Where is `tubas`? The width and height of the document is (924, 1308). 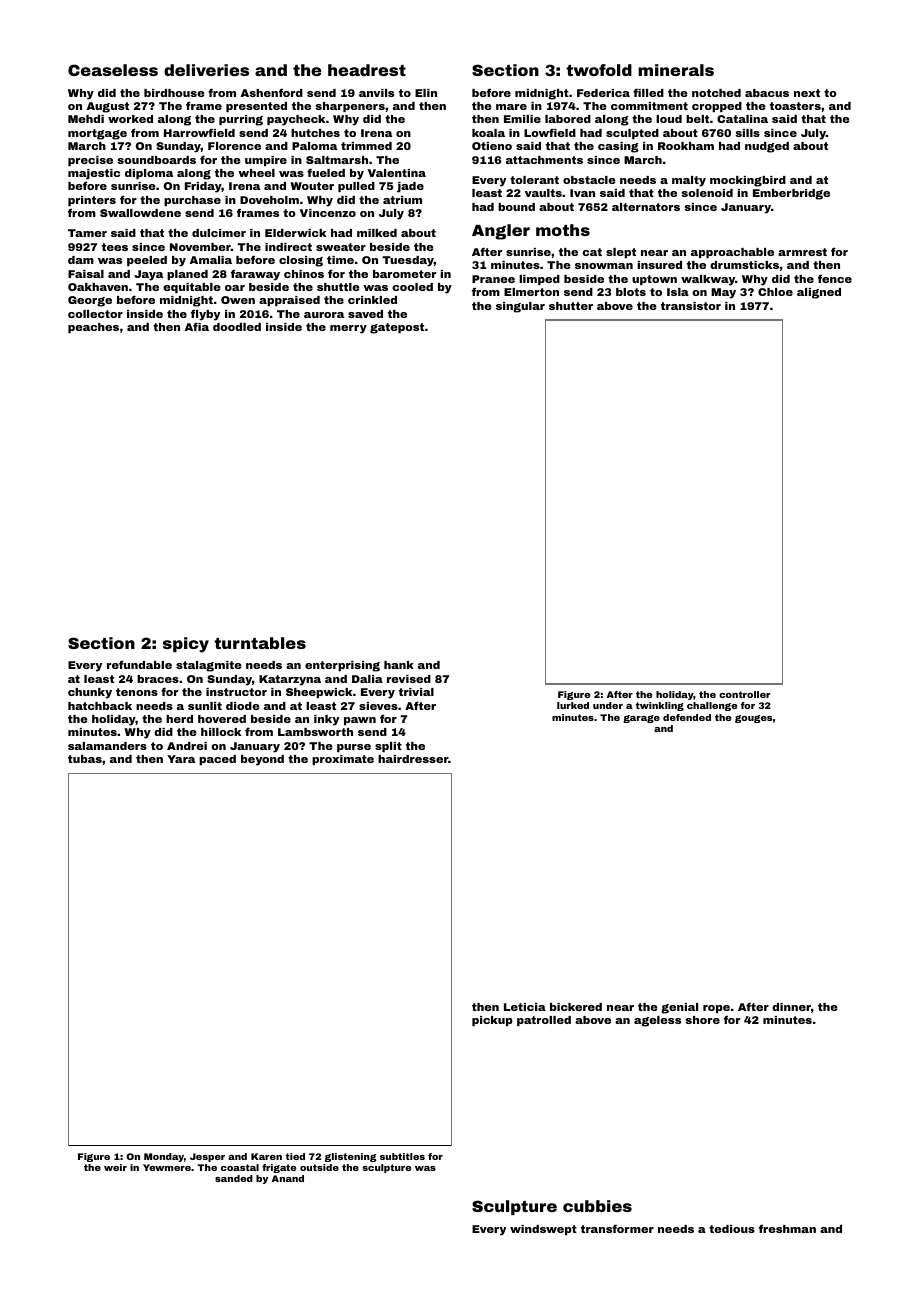 tubas is located at coordinates (85, 759).
